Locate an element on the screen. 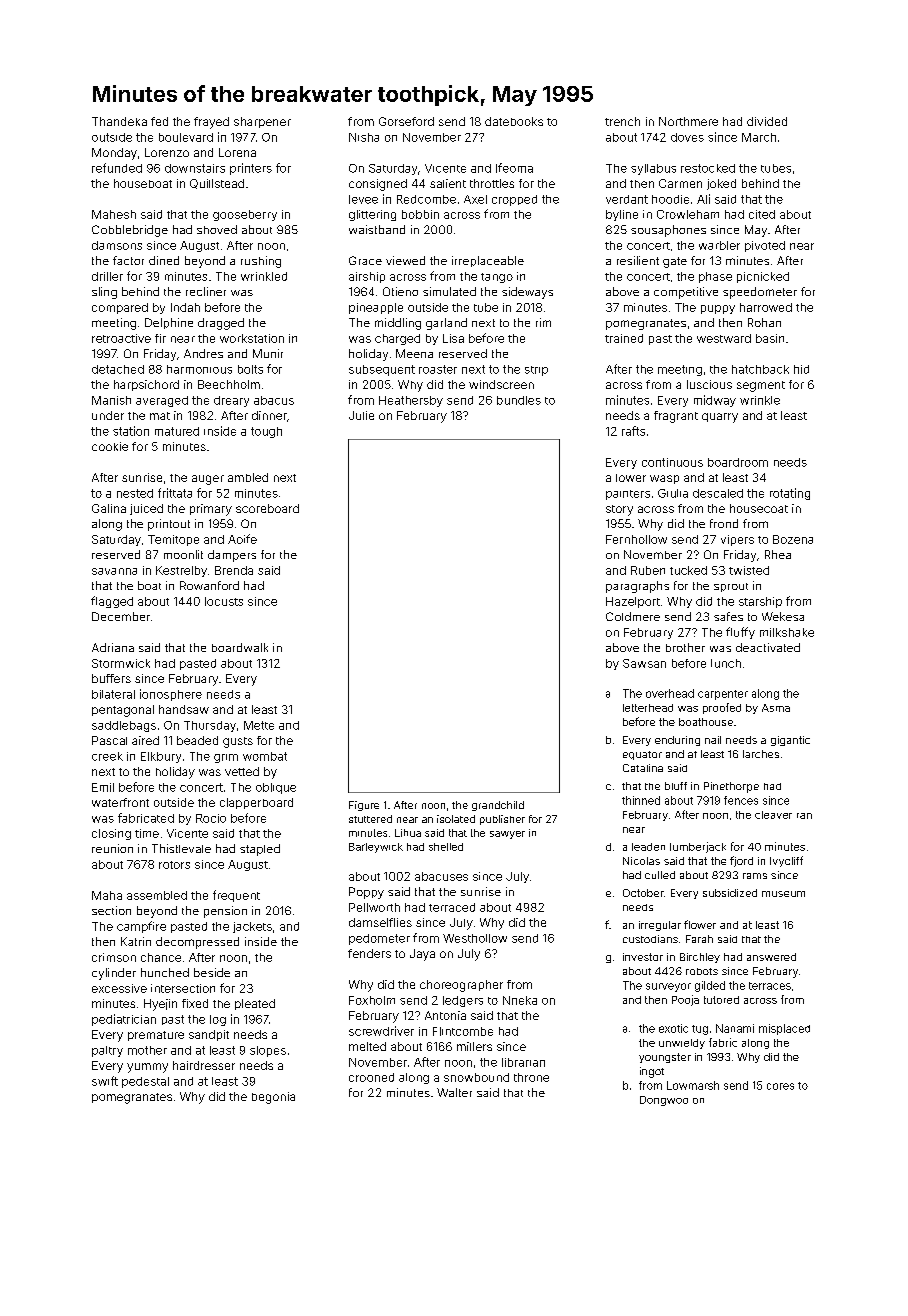  creek is located at coordinates (107, 756).
